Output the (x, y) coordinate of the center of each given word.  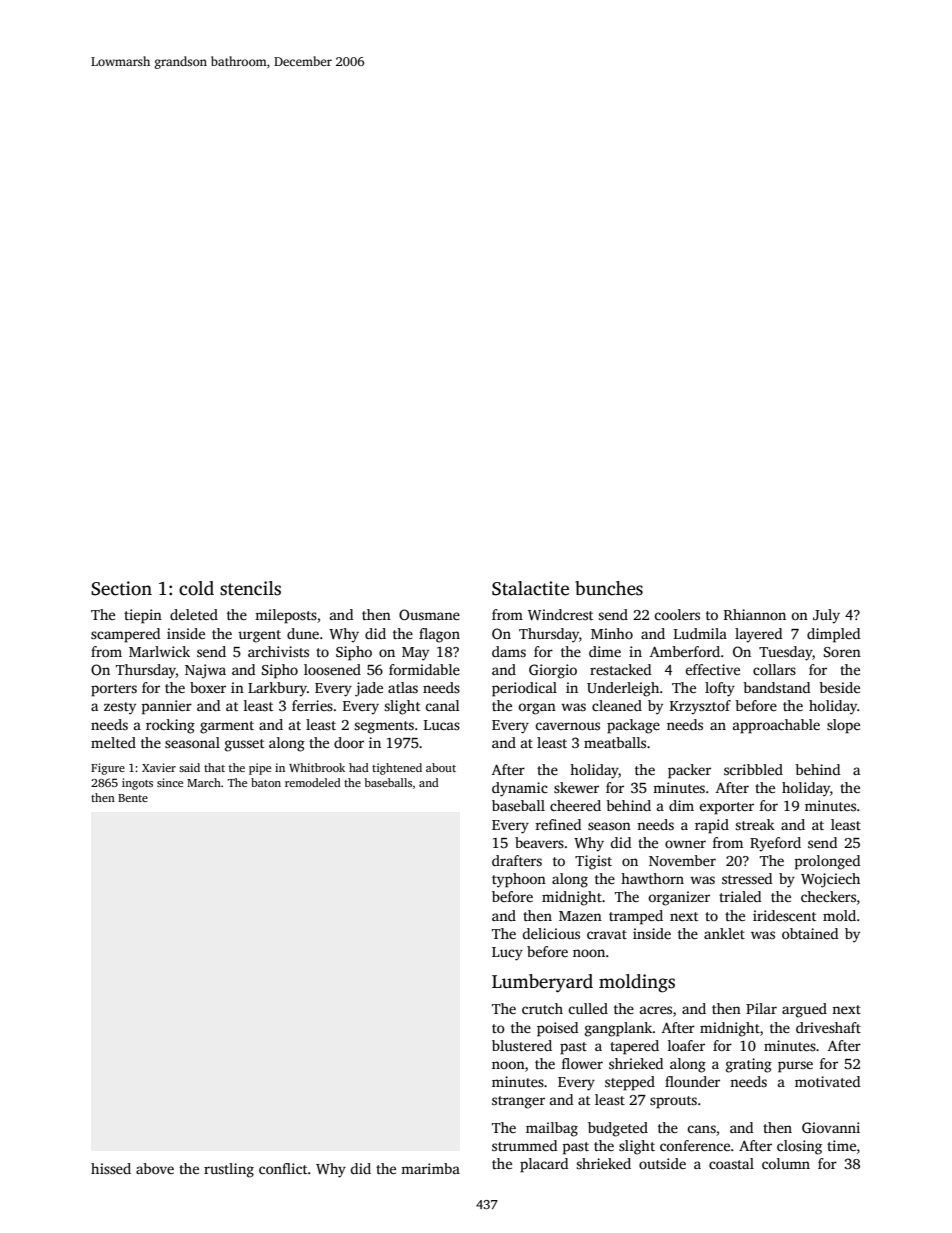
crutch (542, 1008)
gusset (244, 745)
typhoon (519, 880)
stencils (250, 588)
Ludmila (700, 633)
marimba (430, 1168)
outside (662, 1163)
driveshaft (828, 1027)
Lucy (507, 954)
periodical (524, 689)
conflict (283, 1168)
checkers (828, 896)
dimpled (833, 635)
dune (303, 633)
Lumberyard (542, 983)
